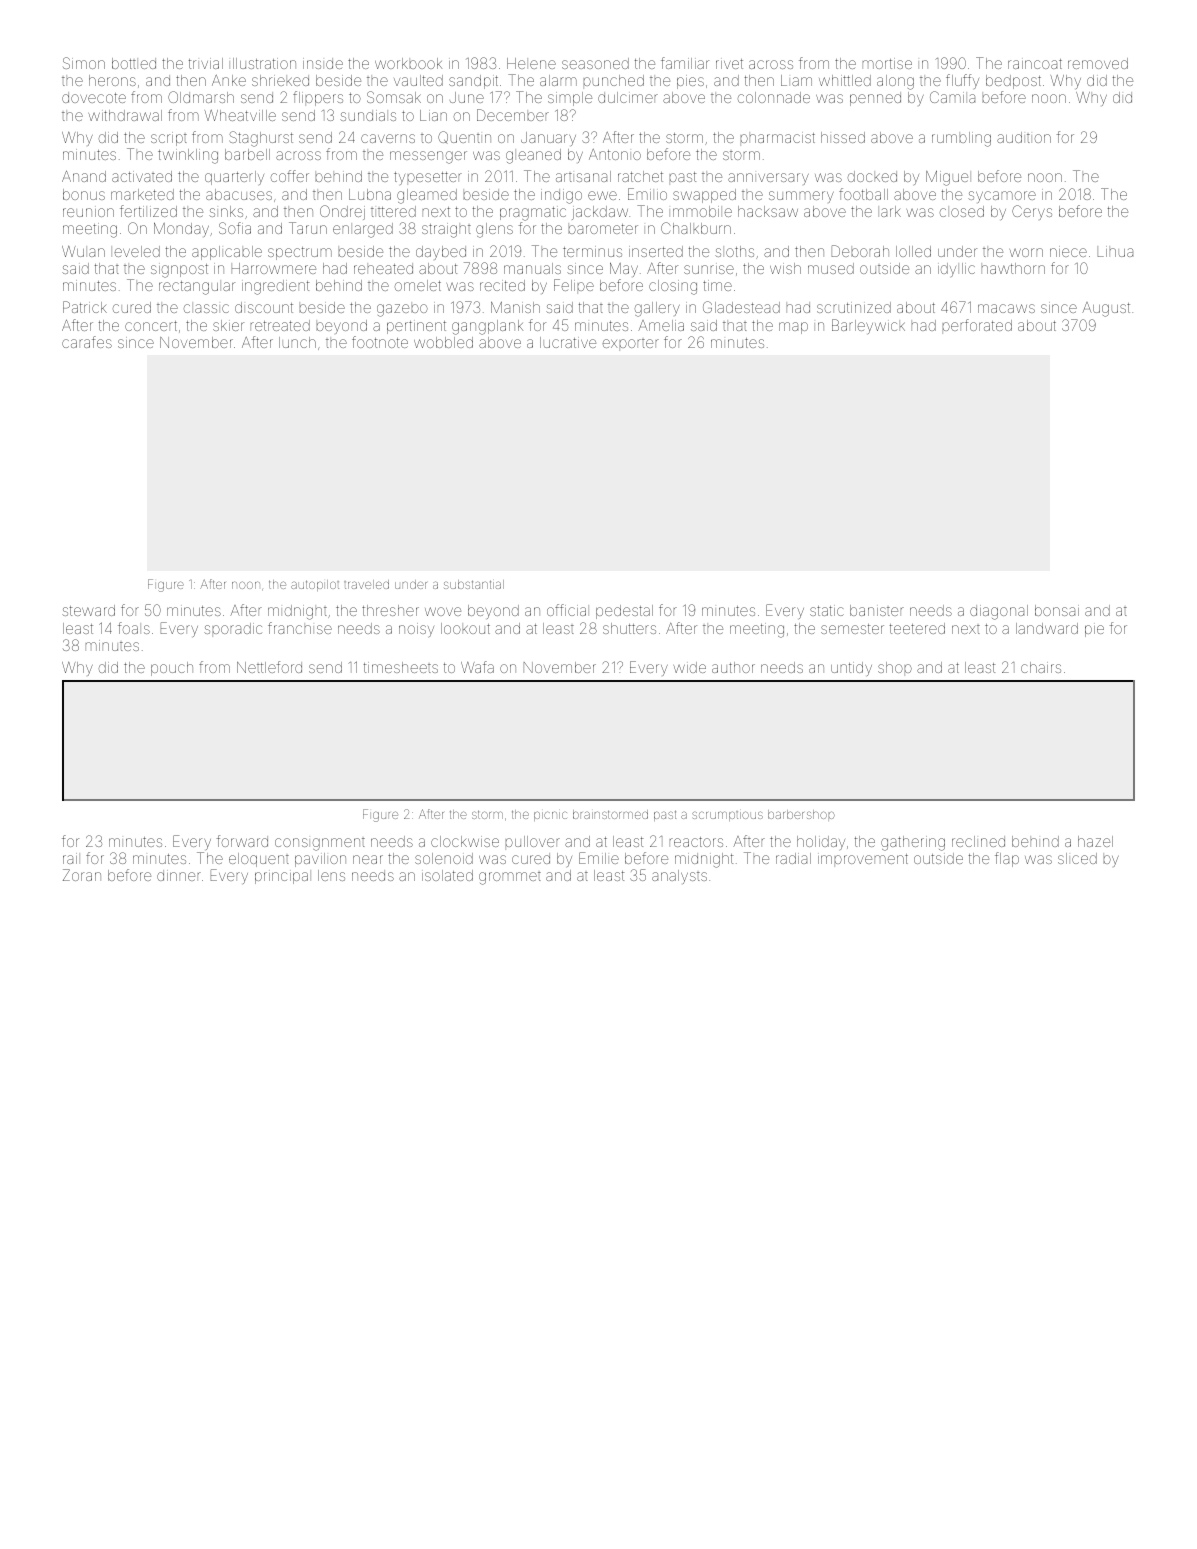 This screenshot has height=1549, width=1197. What do you see at coordinates (134, 63) in the screenshot?
I see `bottled` at bounding box center [134, 63].
